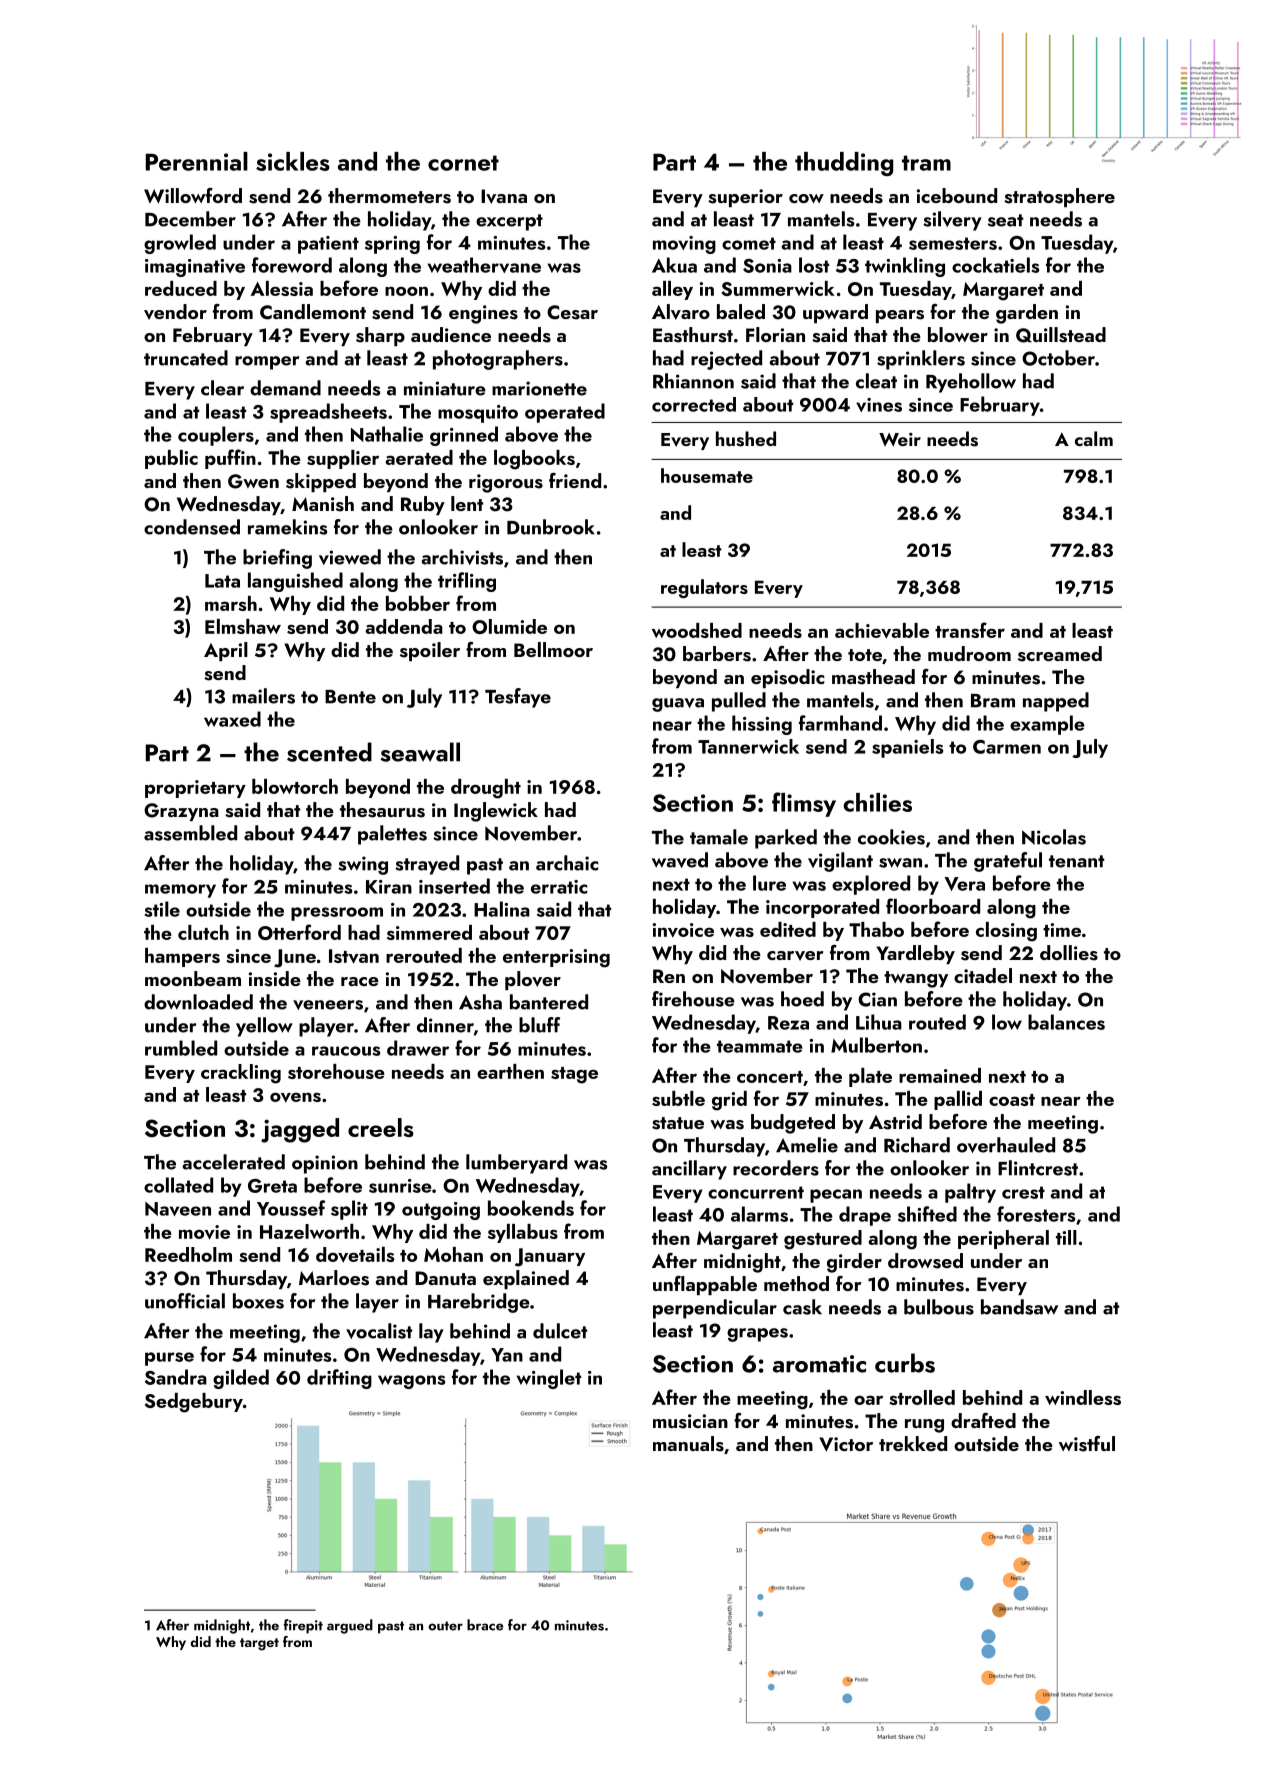  What do you see at coordinates (1076, 861) in the image?
I see `tenant` at bounding box center [1076, 861].
